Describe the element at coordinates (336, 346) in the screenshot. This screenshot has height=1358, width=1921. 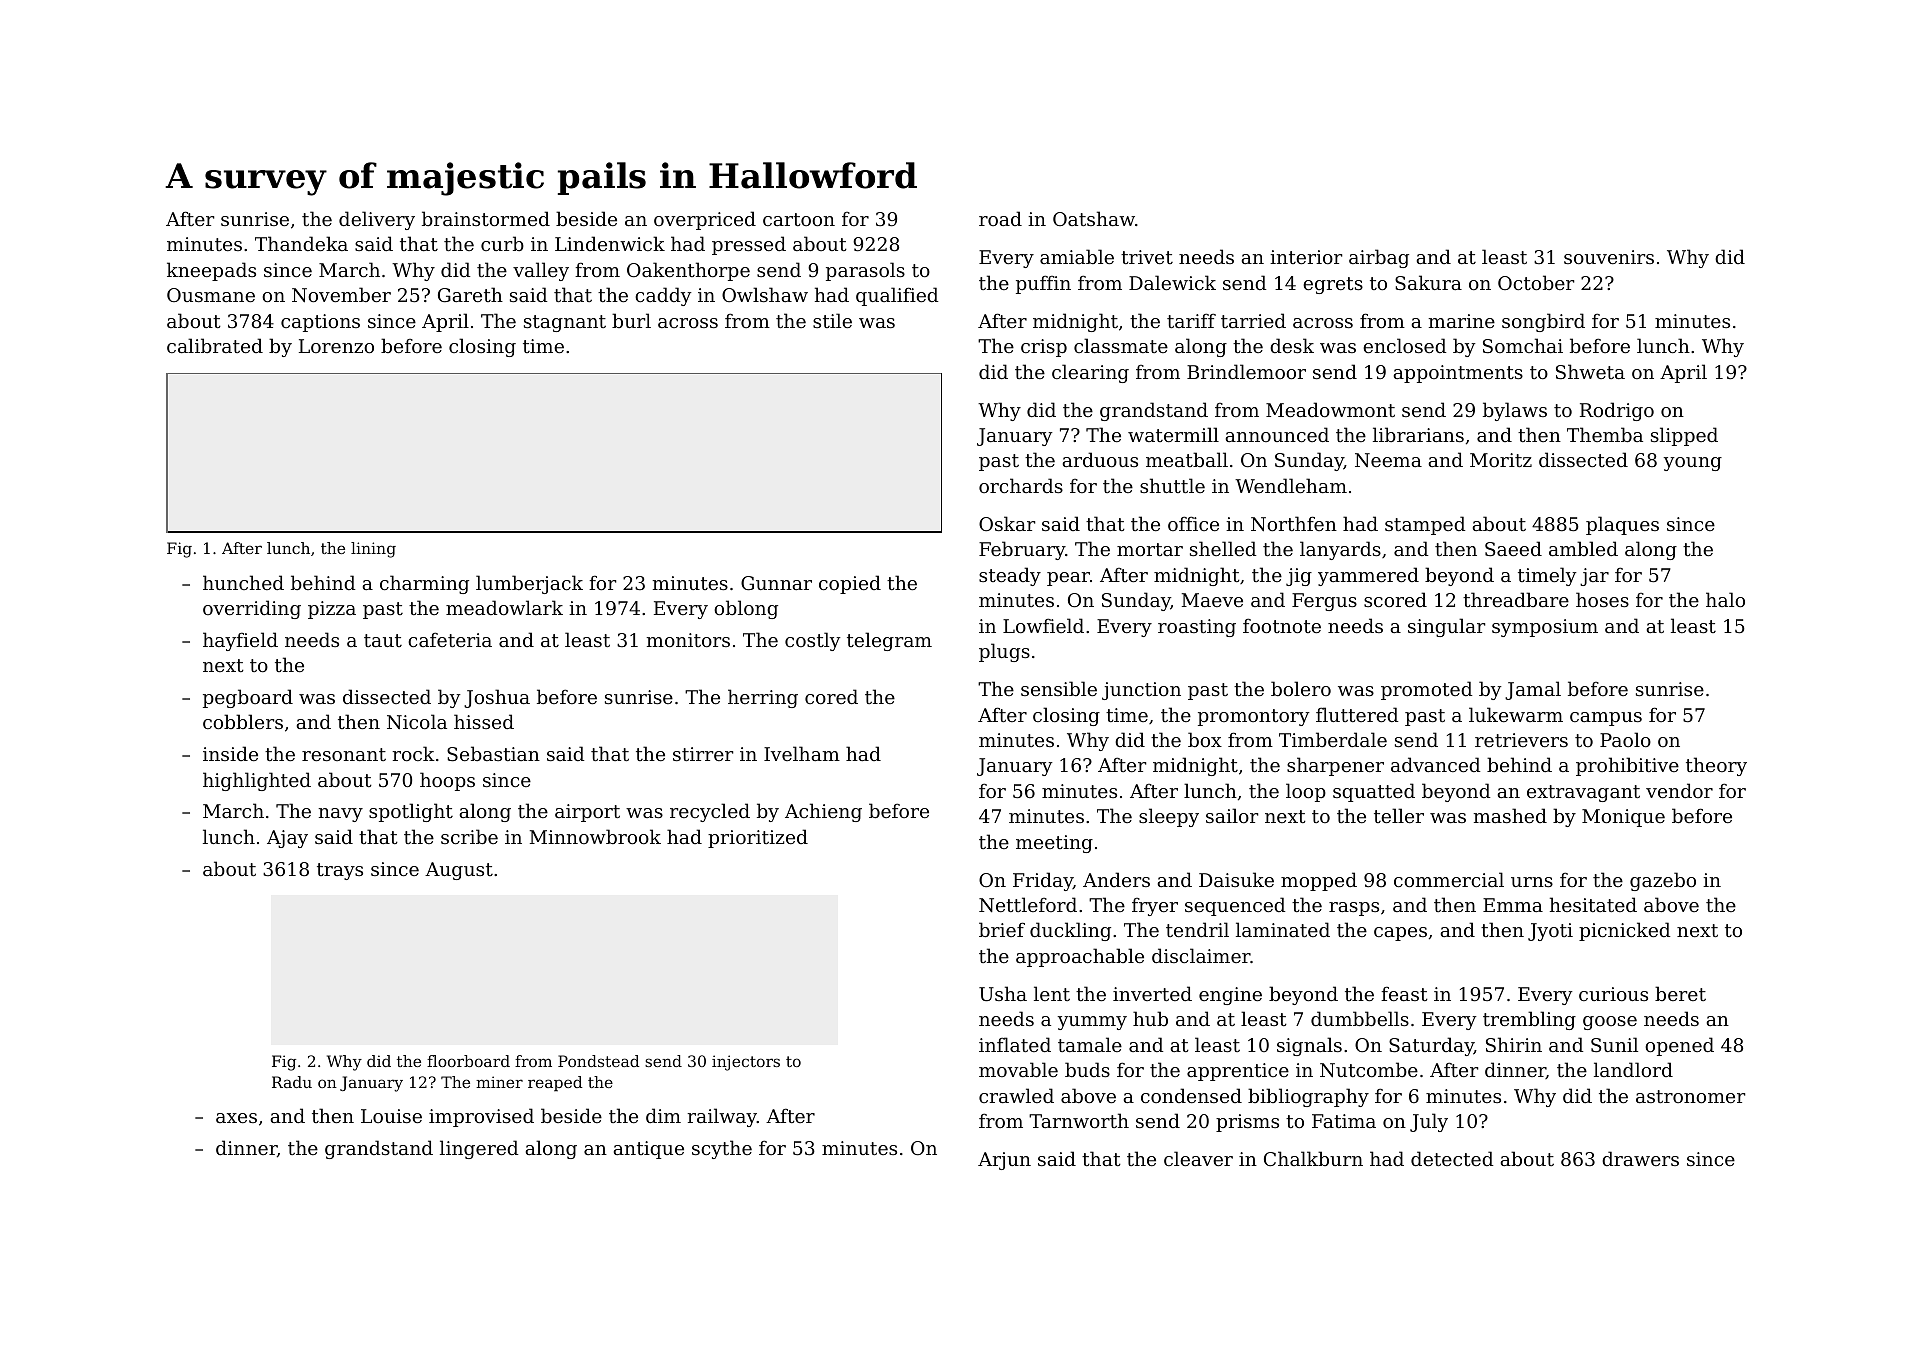
I see `Lorenzo` at that location.
